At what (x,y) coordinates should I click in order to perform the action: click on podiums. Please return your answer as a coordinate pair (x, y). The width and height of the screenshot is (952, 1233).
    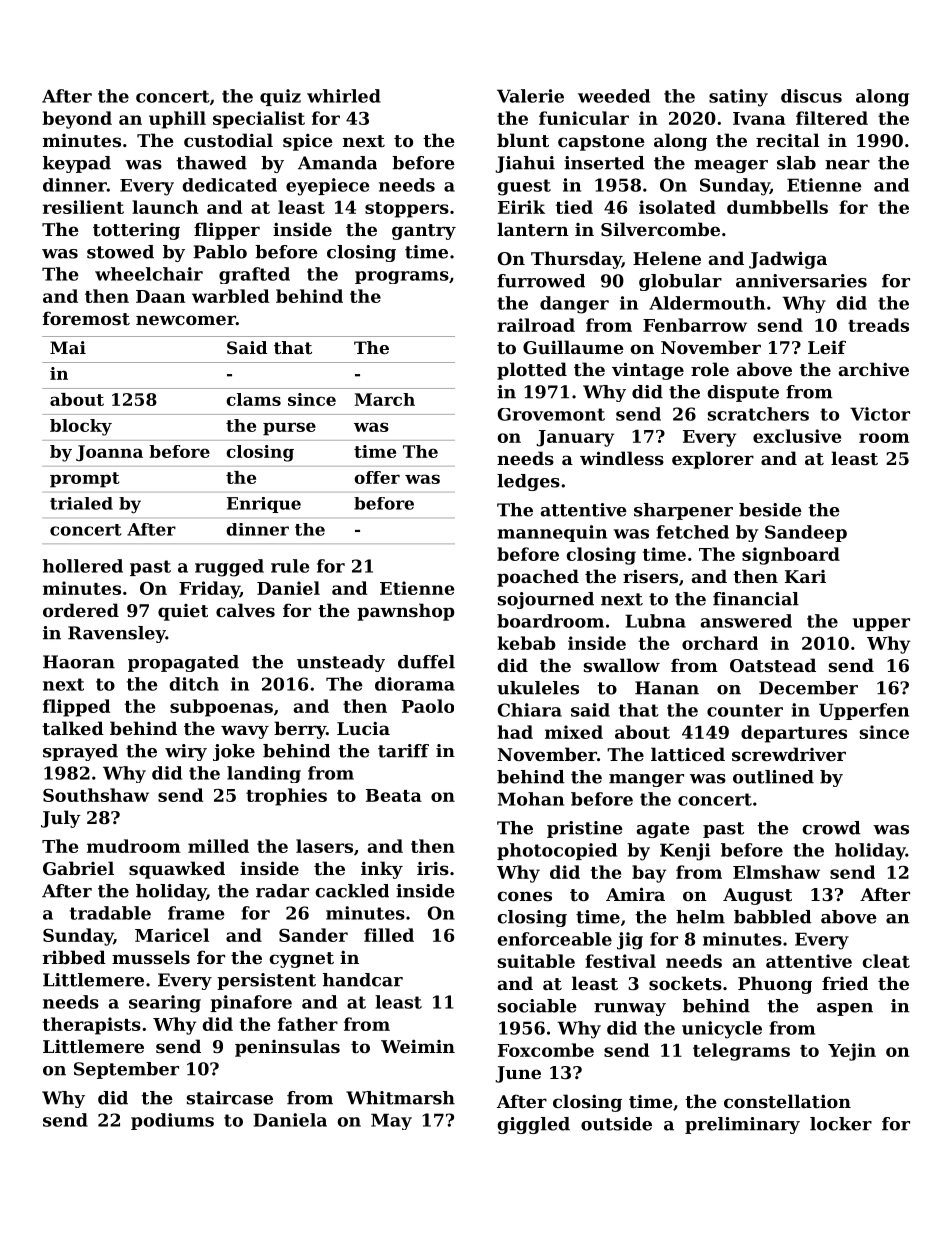
    Looking at the image, I should click on (172, 1121).
